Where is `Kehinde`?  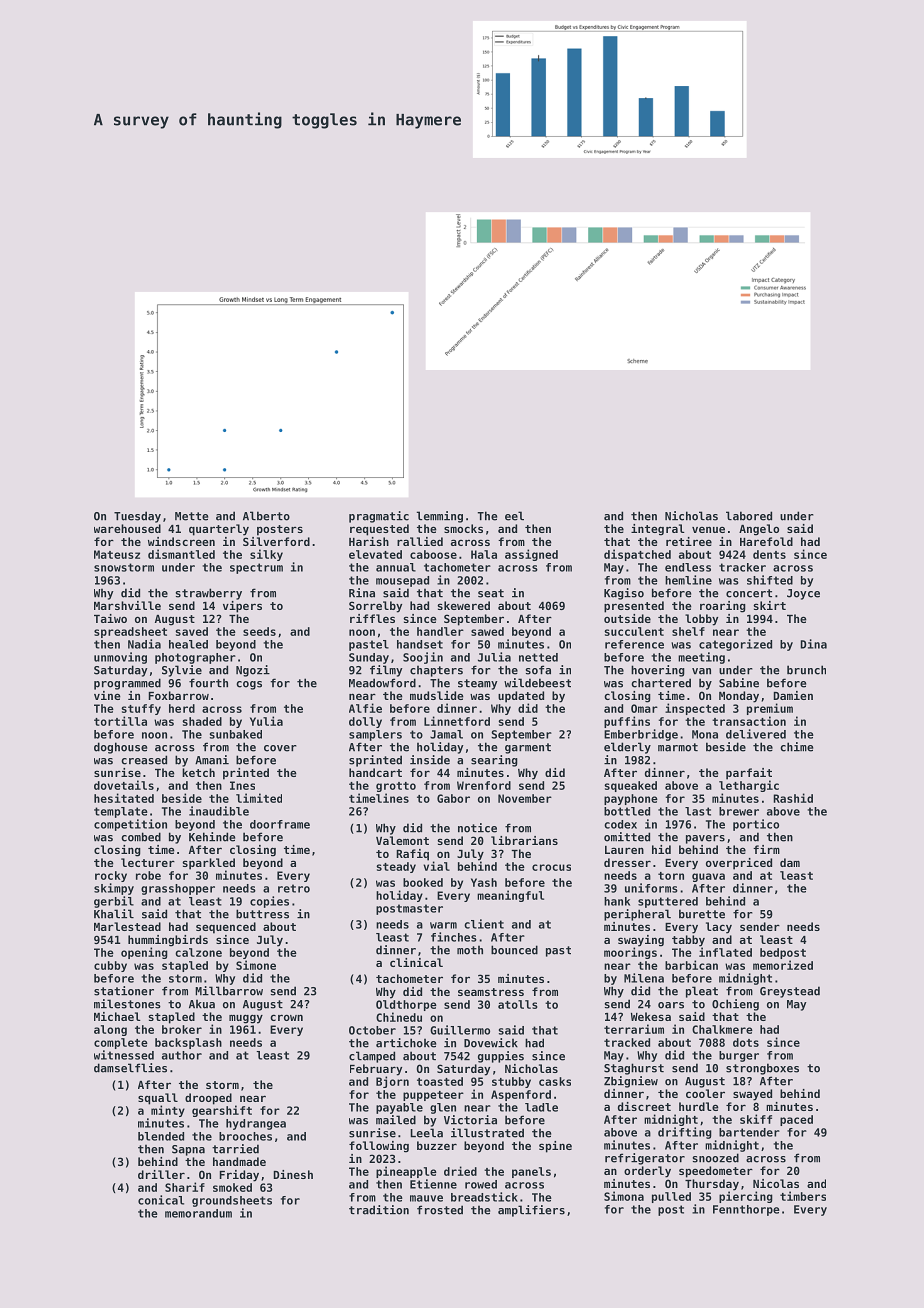
Kehinde is located at coordinates (212, 837).
